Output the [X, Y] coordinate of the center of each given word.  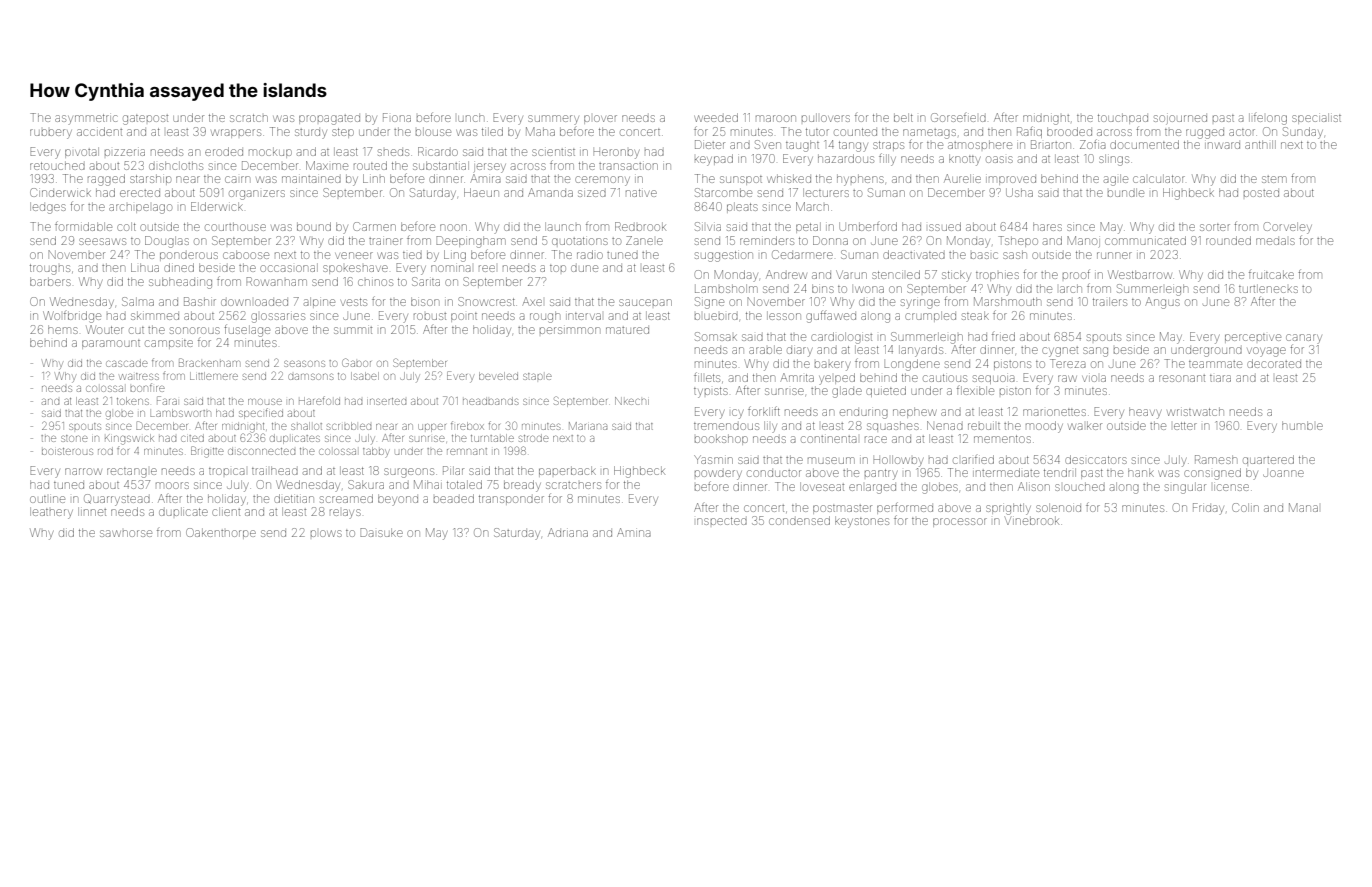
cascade [127, 363]
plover [600, 119]
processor [960, 522]
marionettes [1054, 412]
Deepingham [471, 242]
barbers [50, 282]
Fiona [397, 117]
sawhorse [126, 533]
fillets [707, 377]
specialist [1316, 119]
